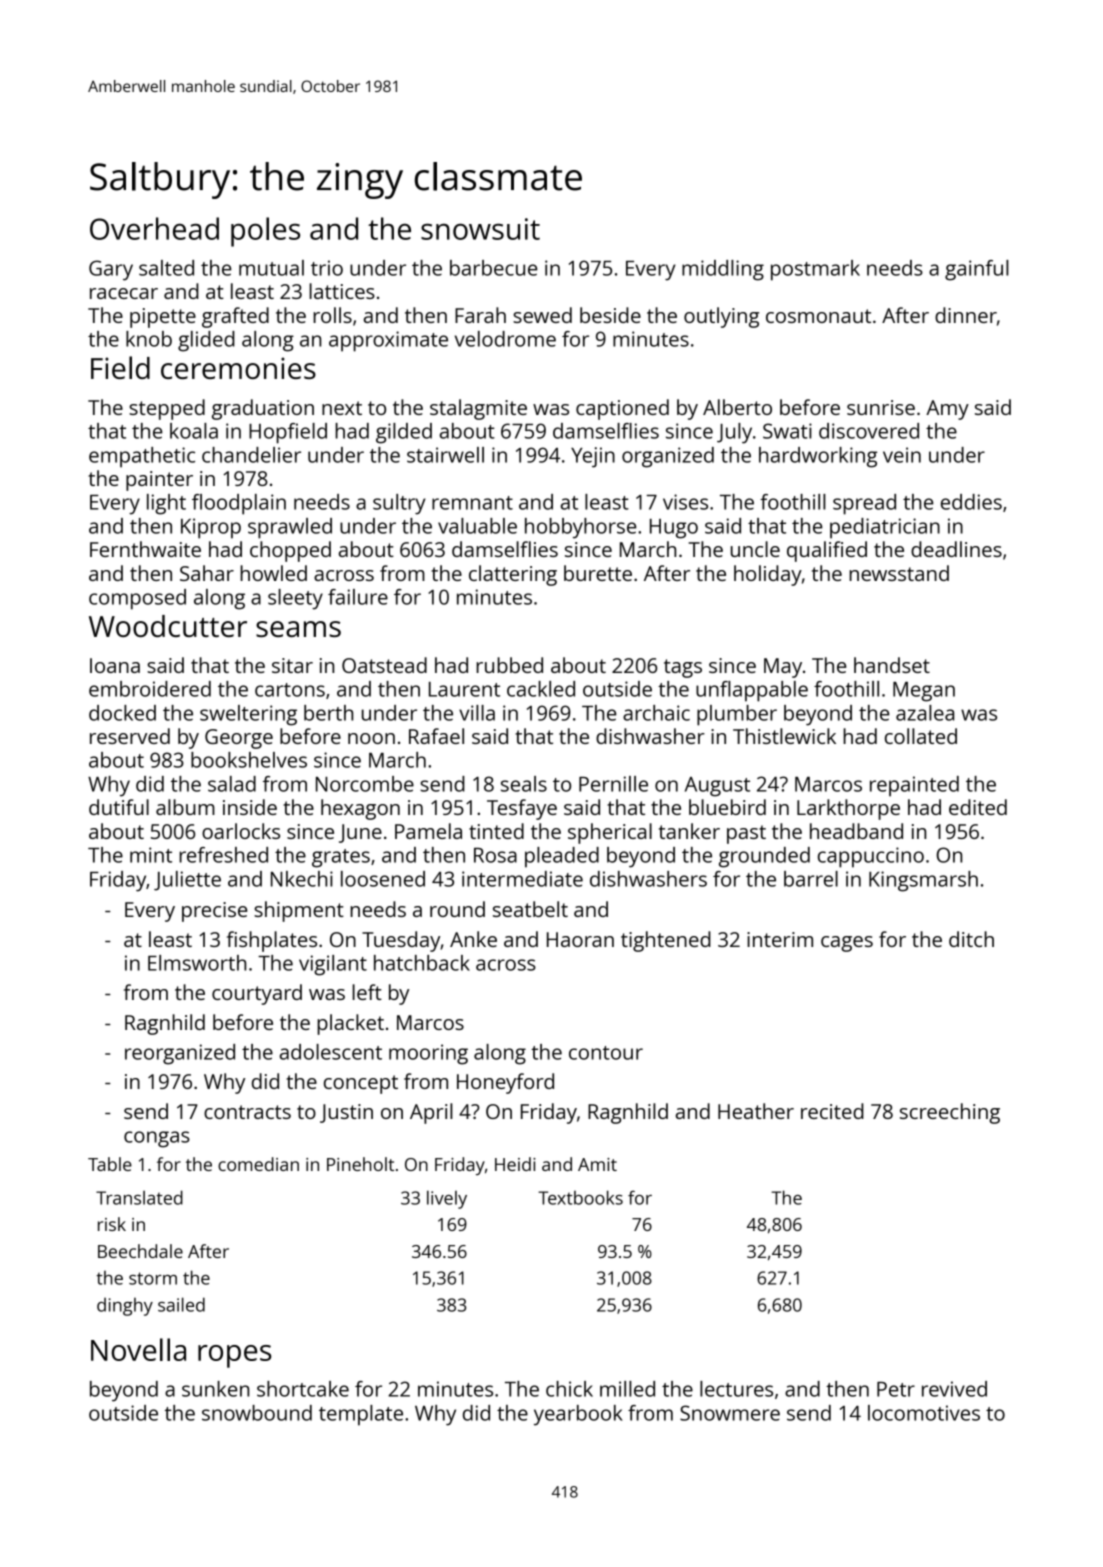  Describe the element at coordinates (899, 573) in the screenshot. I see `newsstand` at that location.
